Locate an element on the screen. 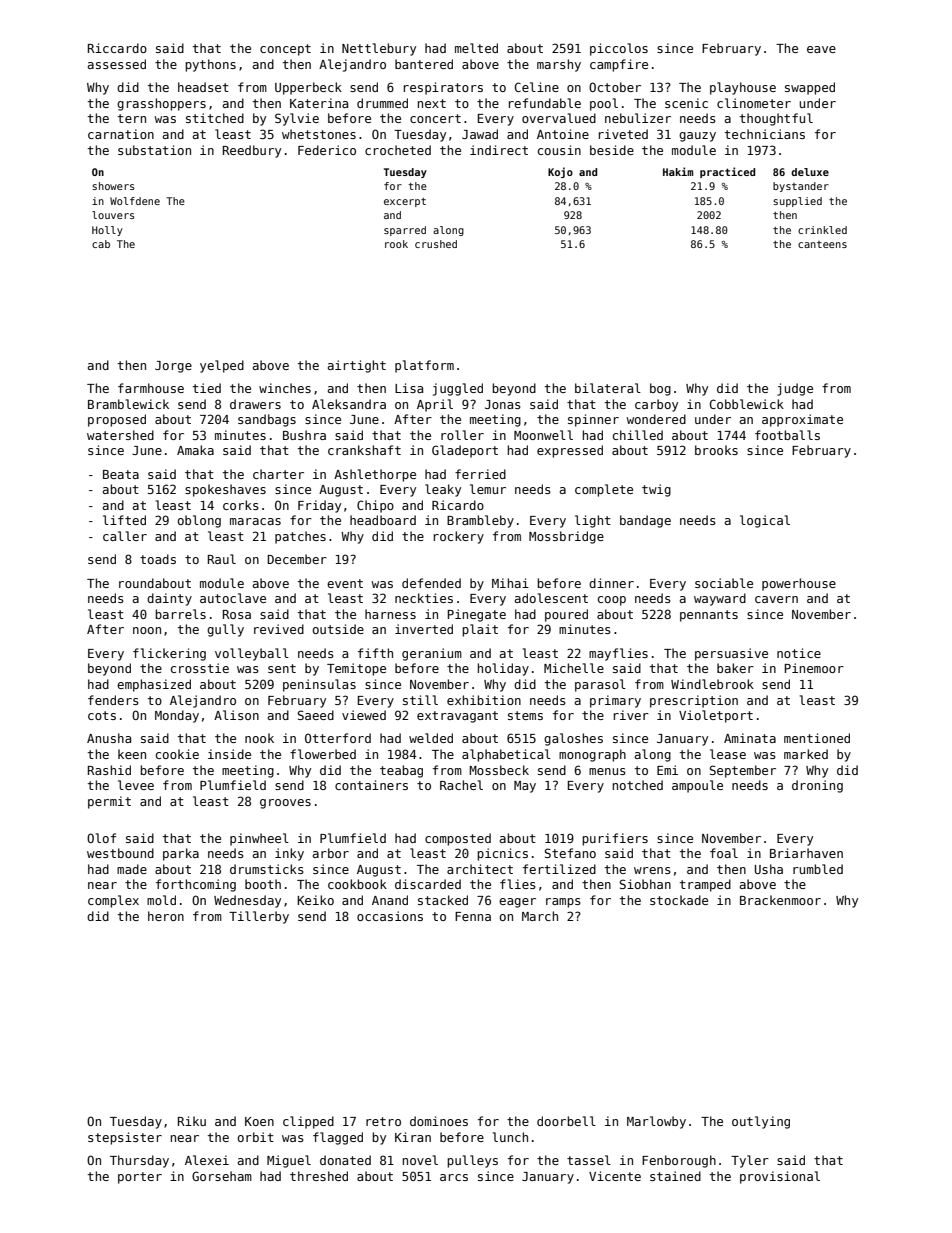 This screenshot has height=1233, width=952. Kojo is located at coordinates (560, 172).
